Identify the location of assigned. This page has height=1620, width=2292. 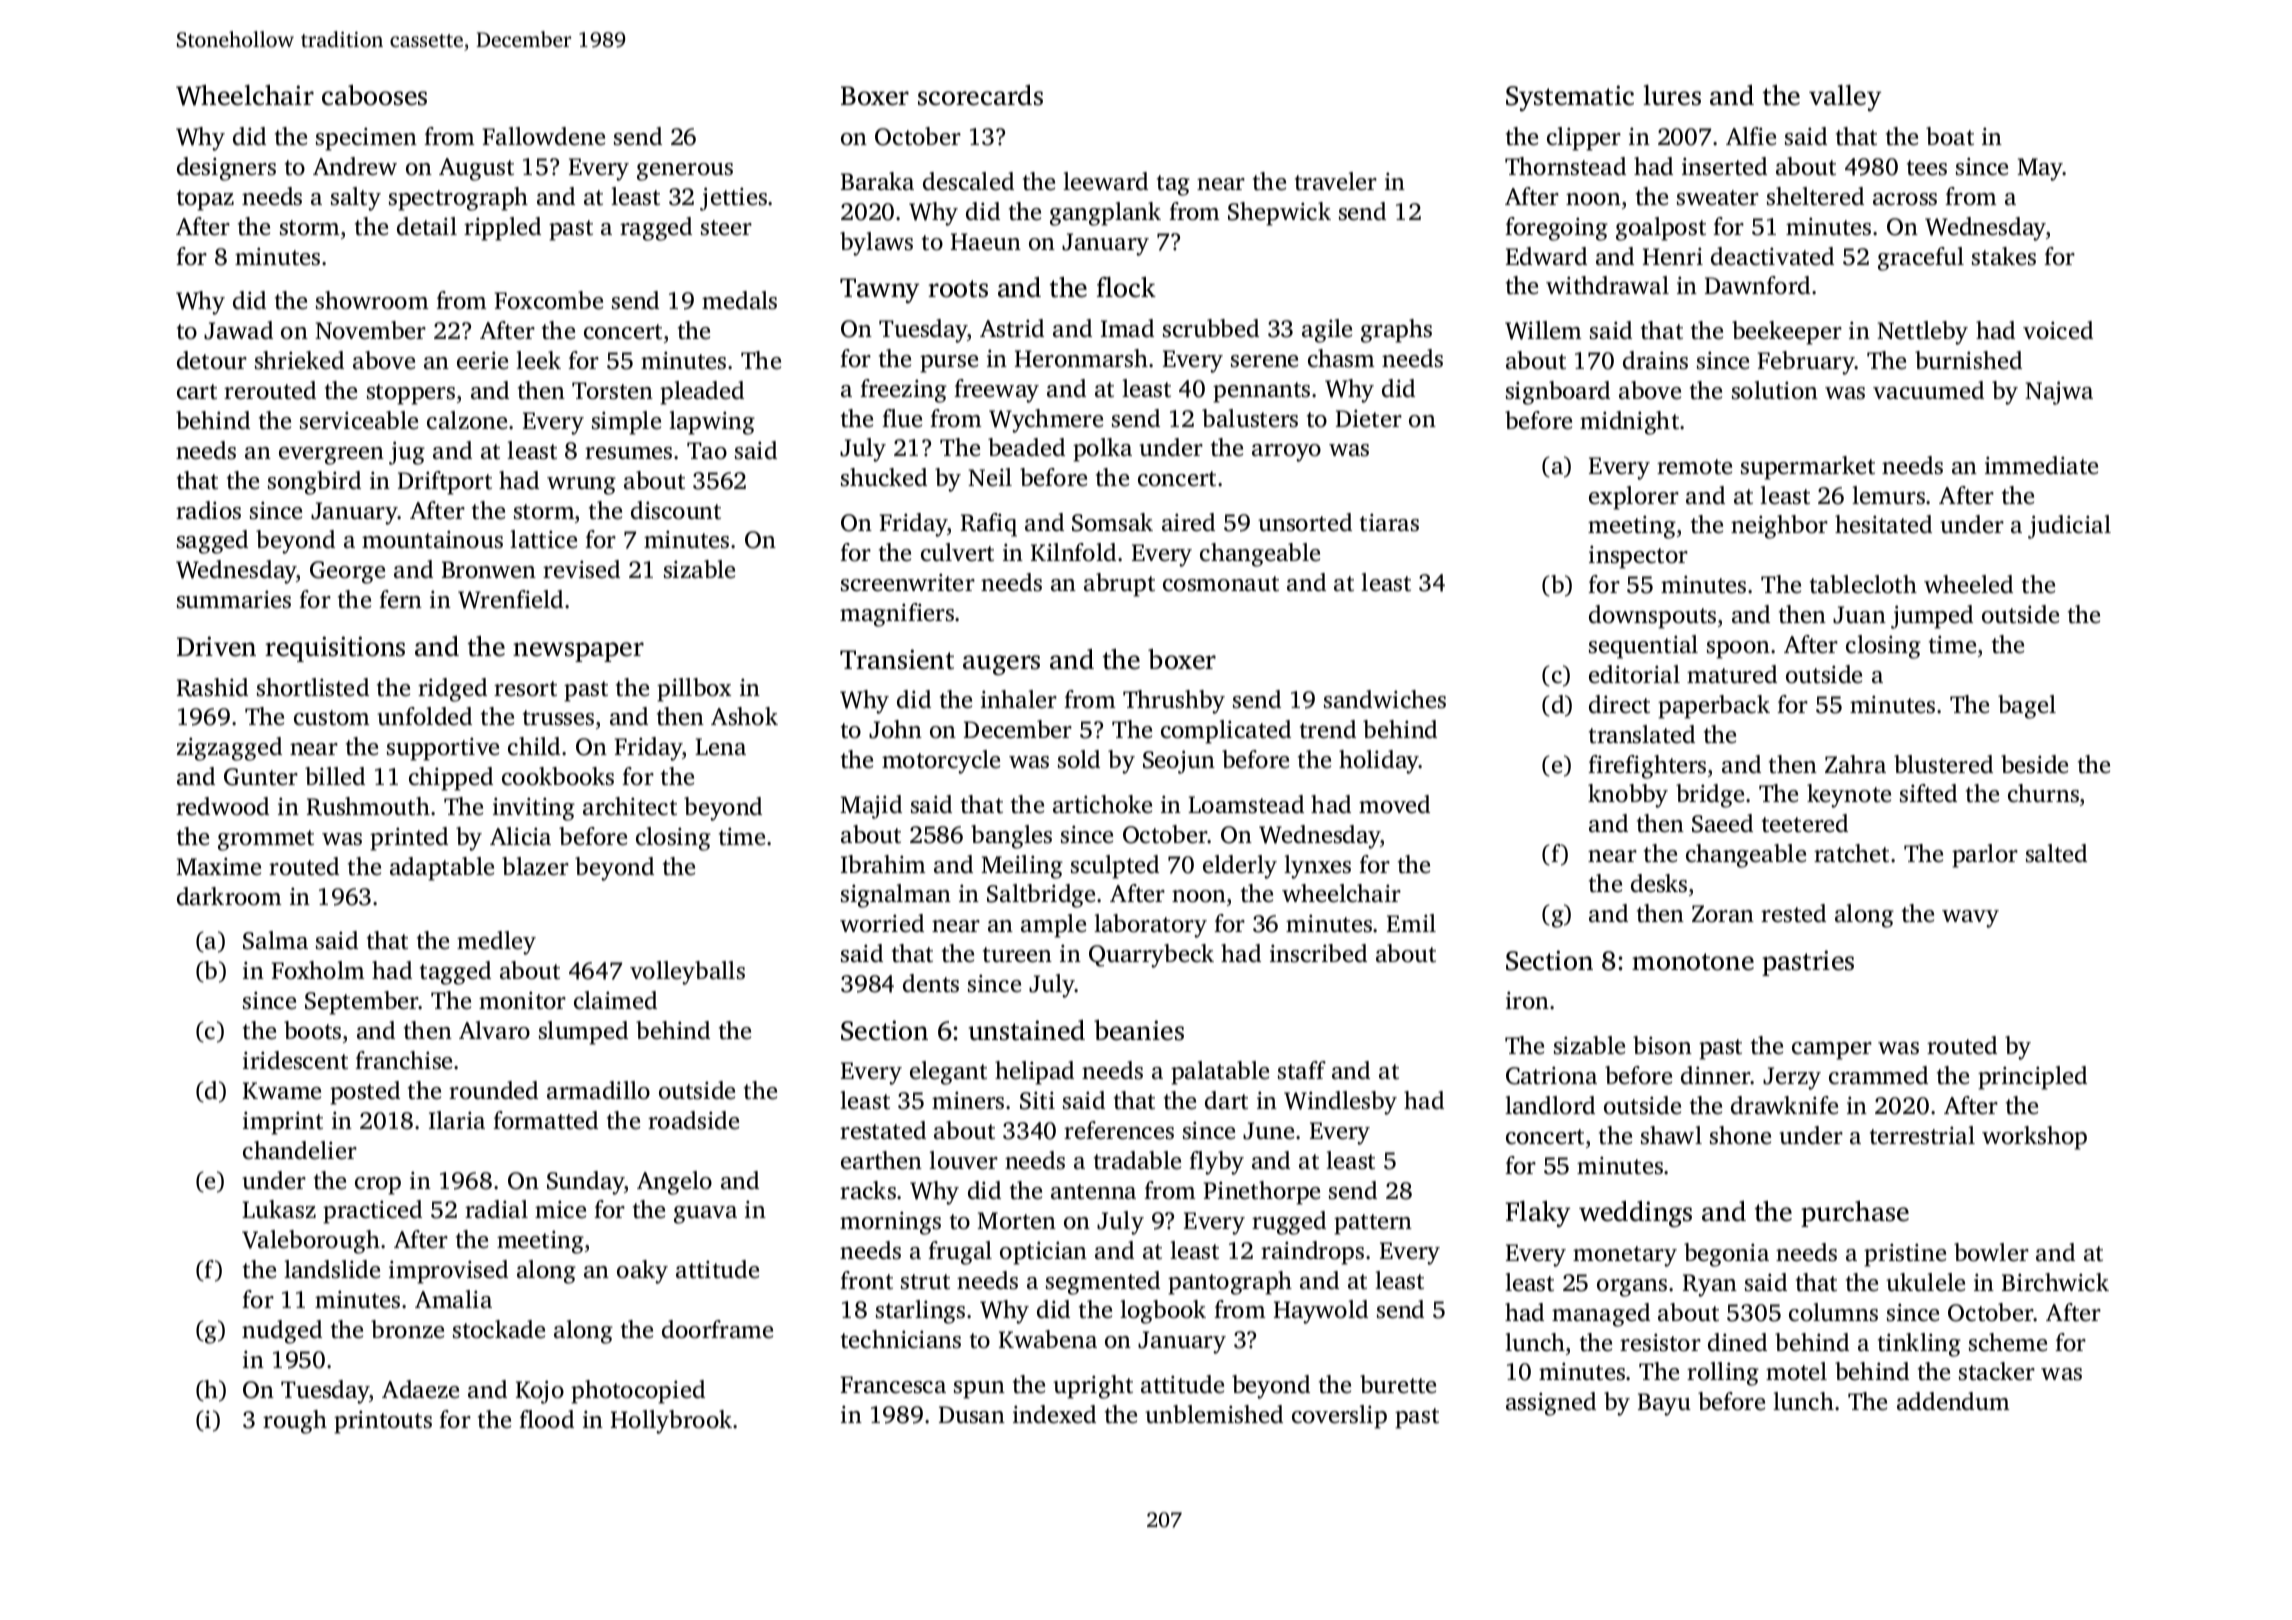
(1551, 1404).
